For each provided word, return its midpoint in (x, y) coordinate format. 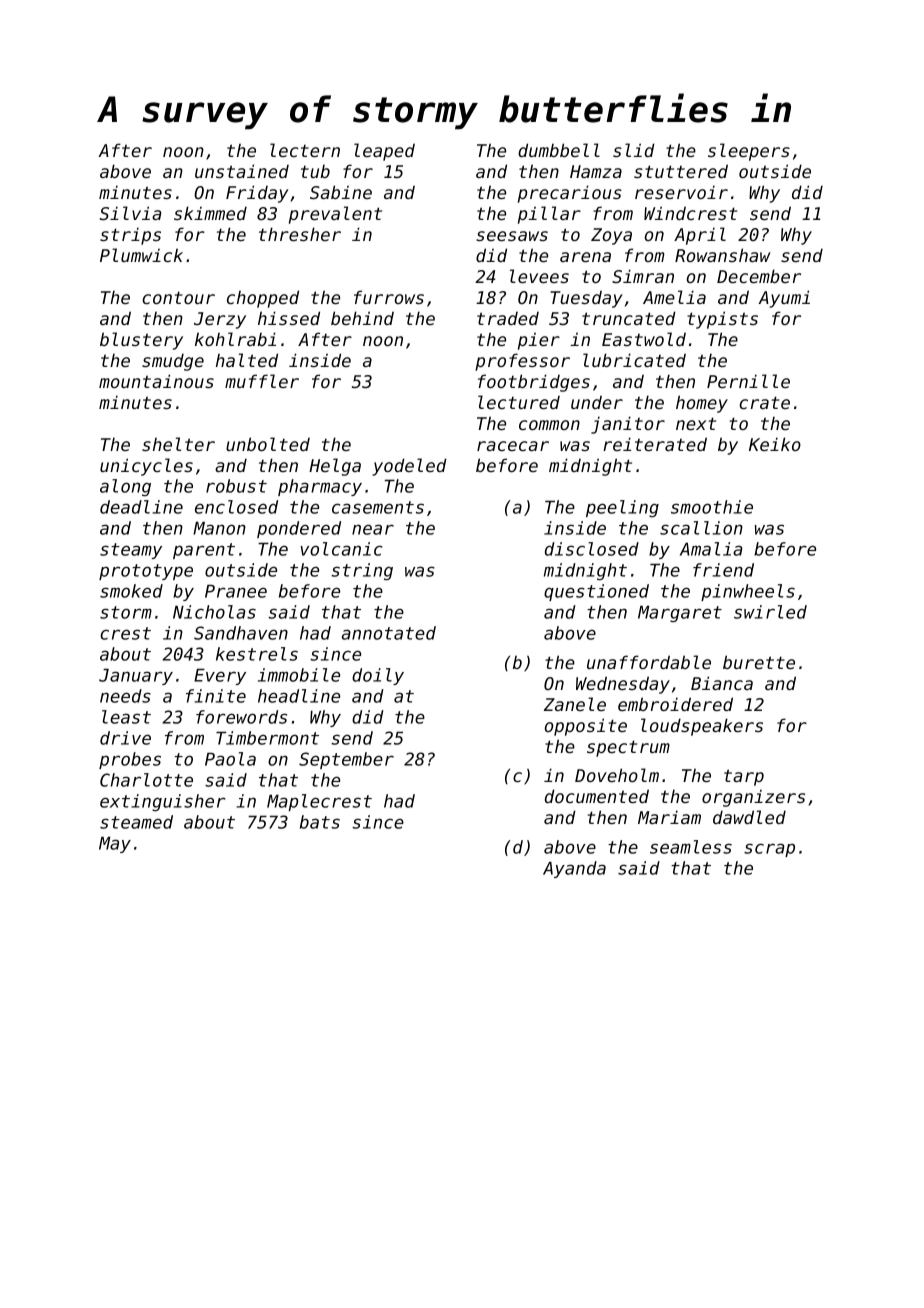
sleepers (749, 152)
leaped (384, 152)
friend (723, 570)
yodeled (409, 467)
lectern (305, 150)
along (125, 487)
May (115, 845)
